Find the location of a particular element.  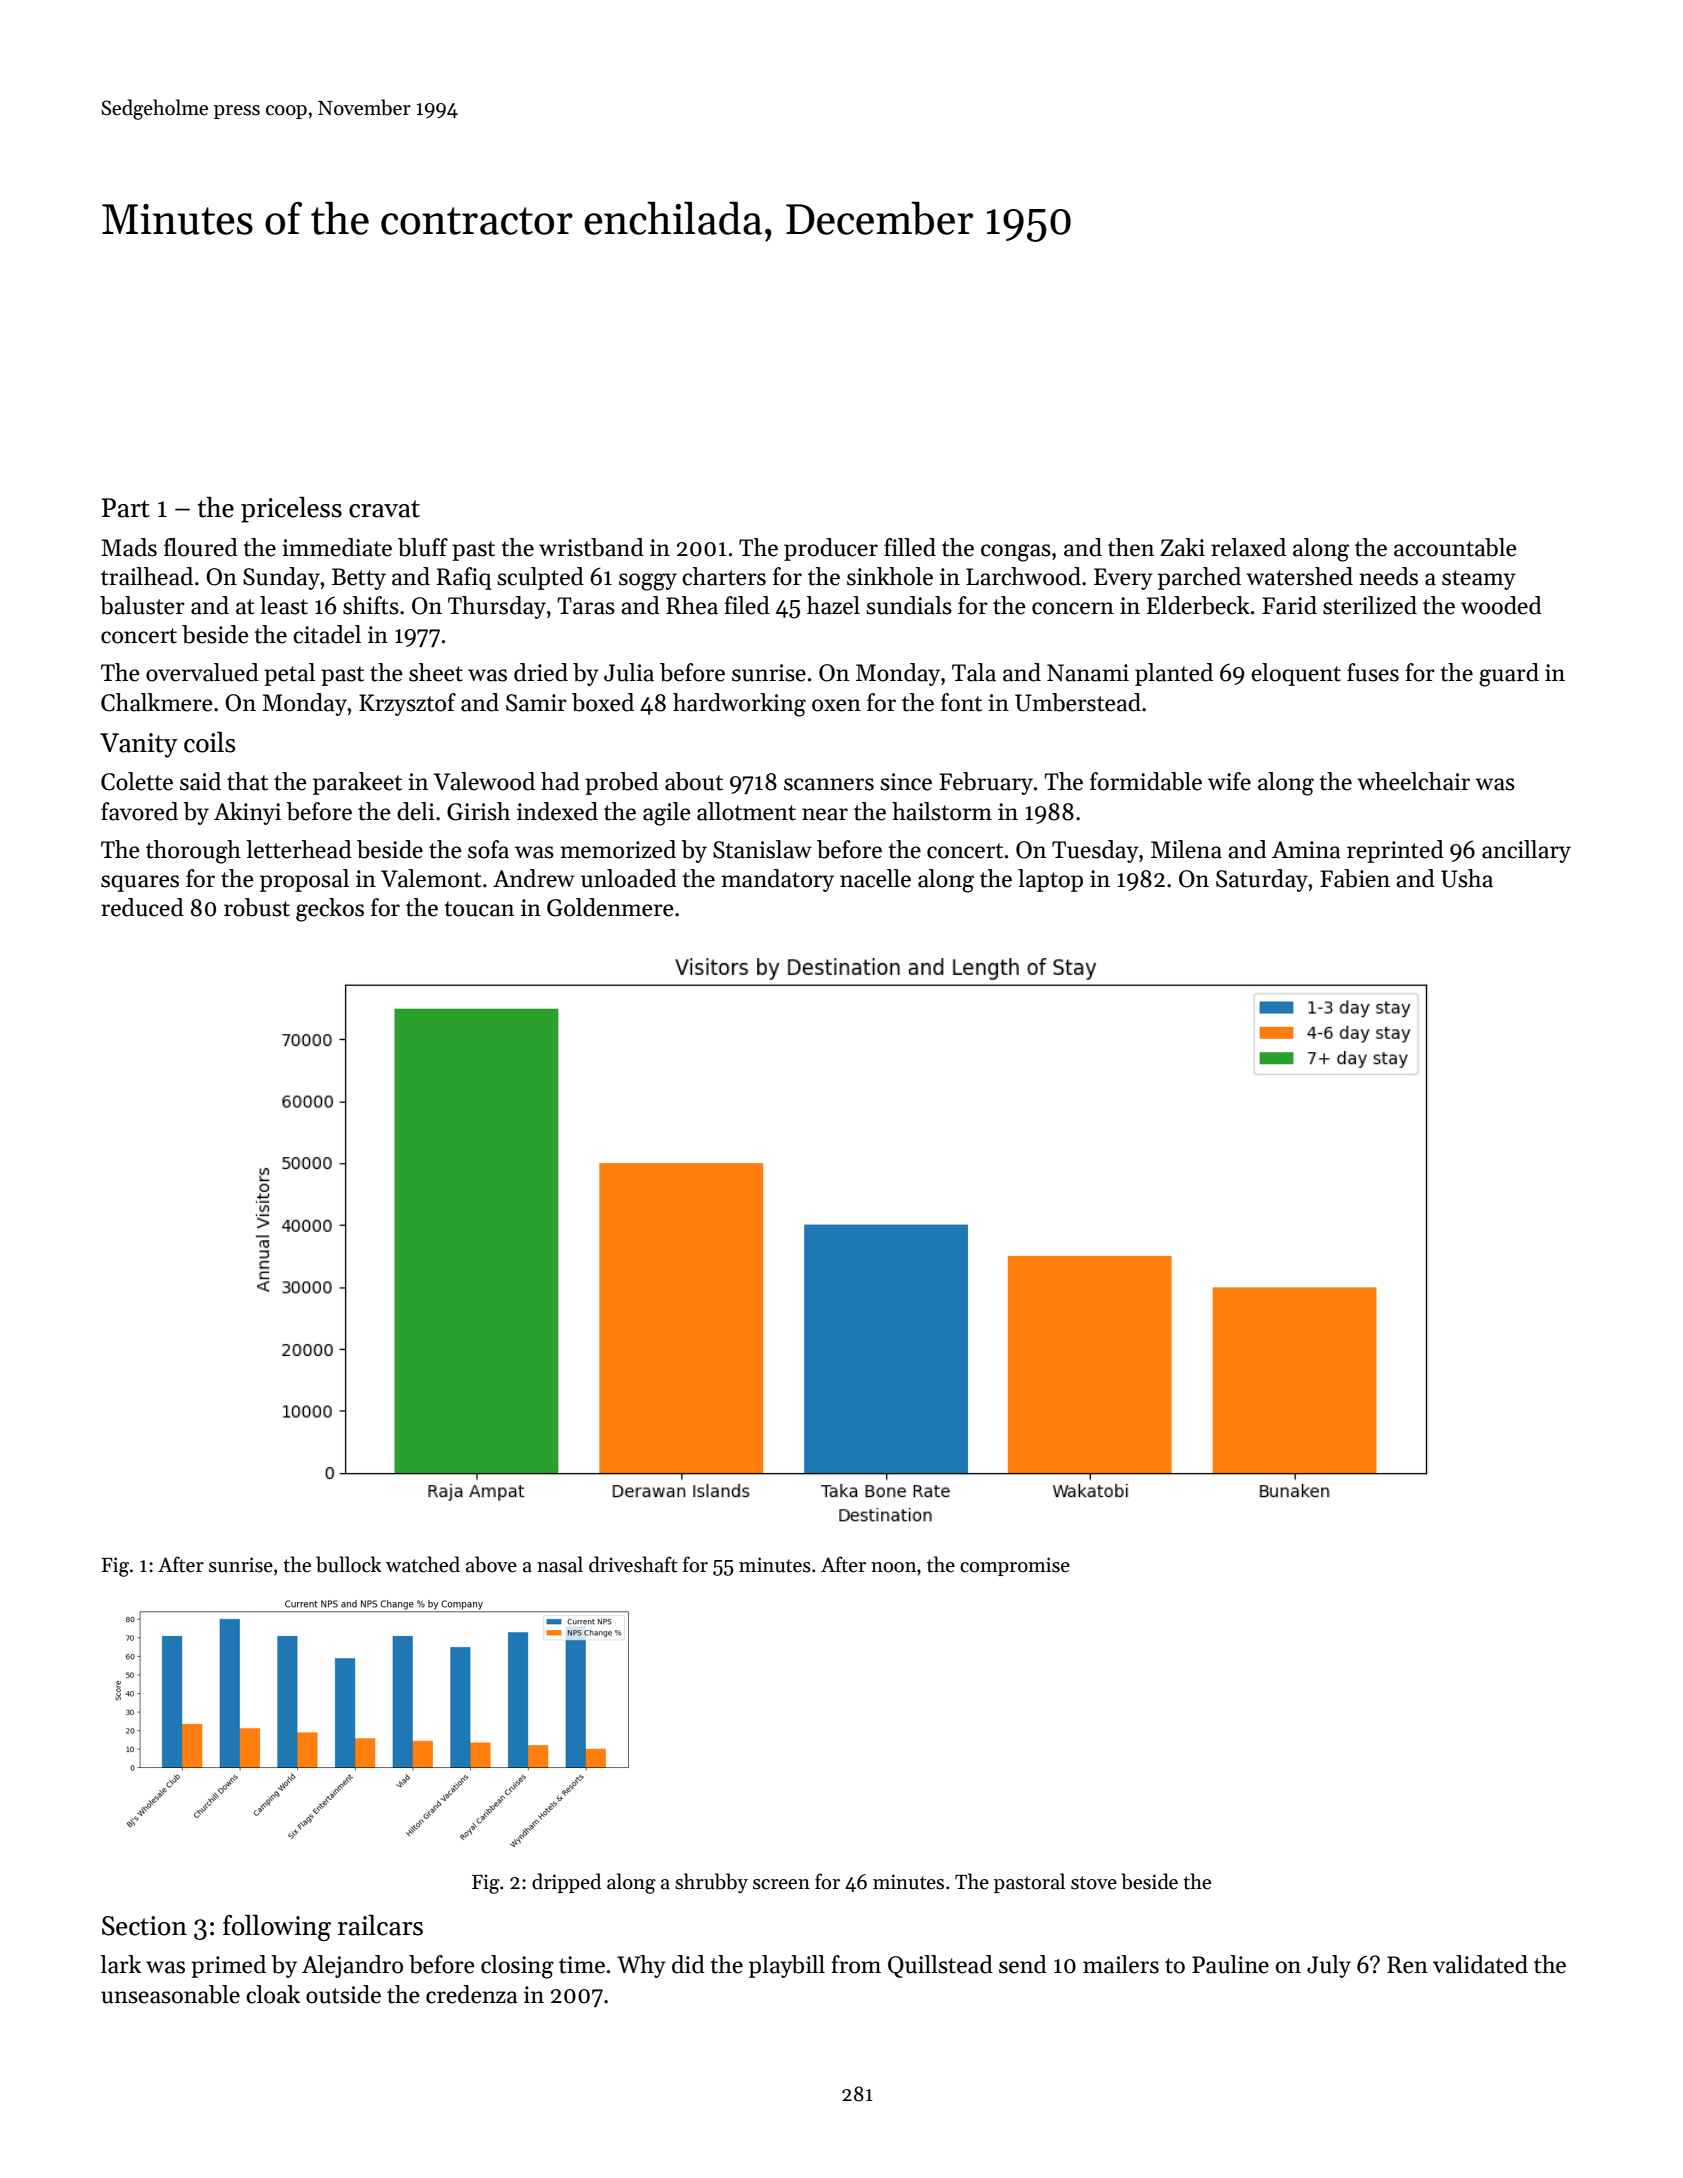

mandatory is located at coordinates (777, 880).
